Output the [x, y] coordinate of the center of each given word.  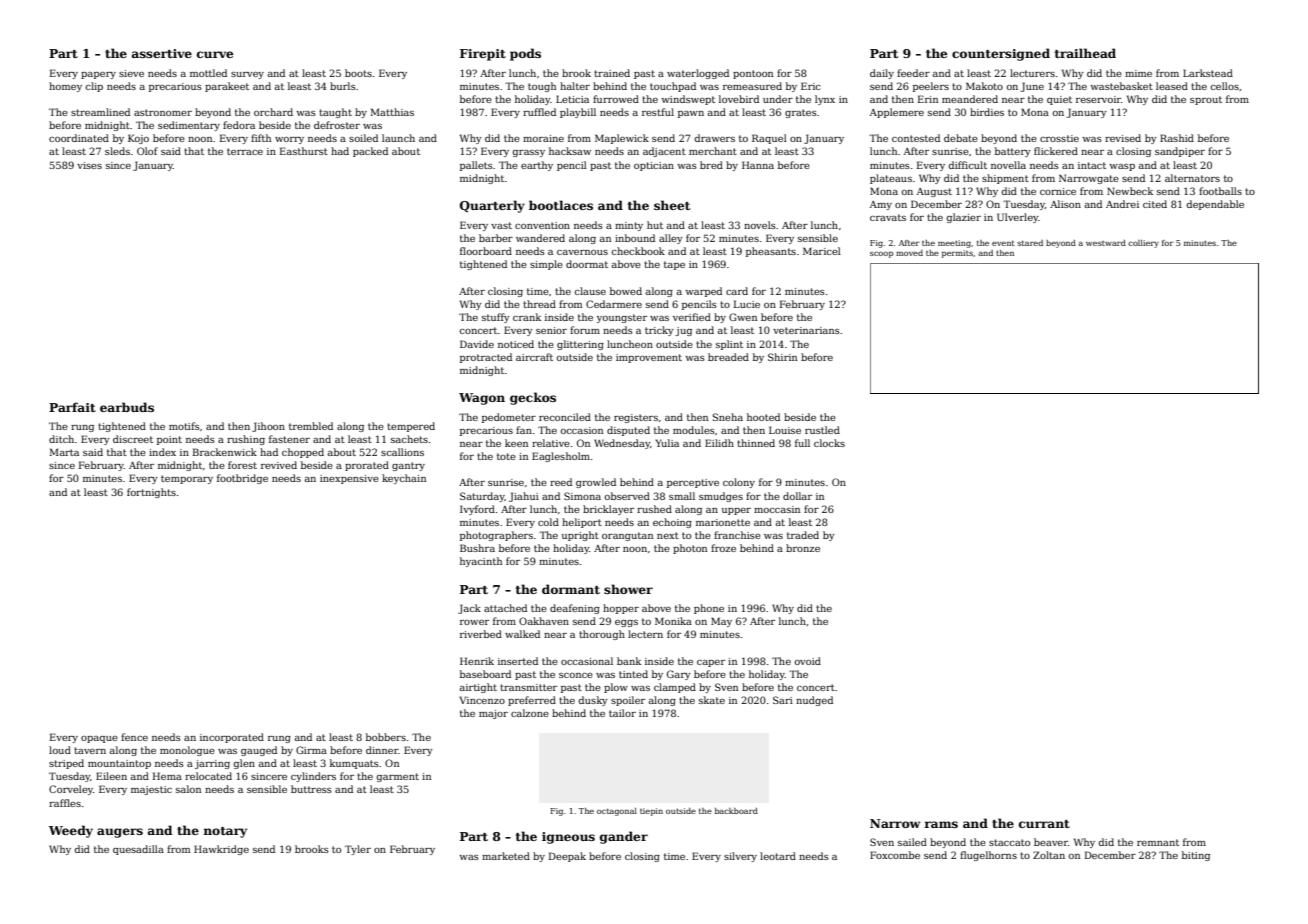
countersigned [1001, 54]
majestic [151, 790]
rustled [822, 430]
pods [525, 54]
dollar [797, 496]
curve [215, 54]
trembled [311, 426]
